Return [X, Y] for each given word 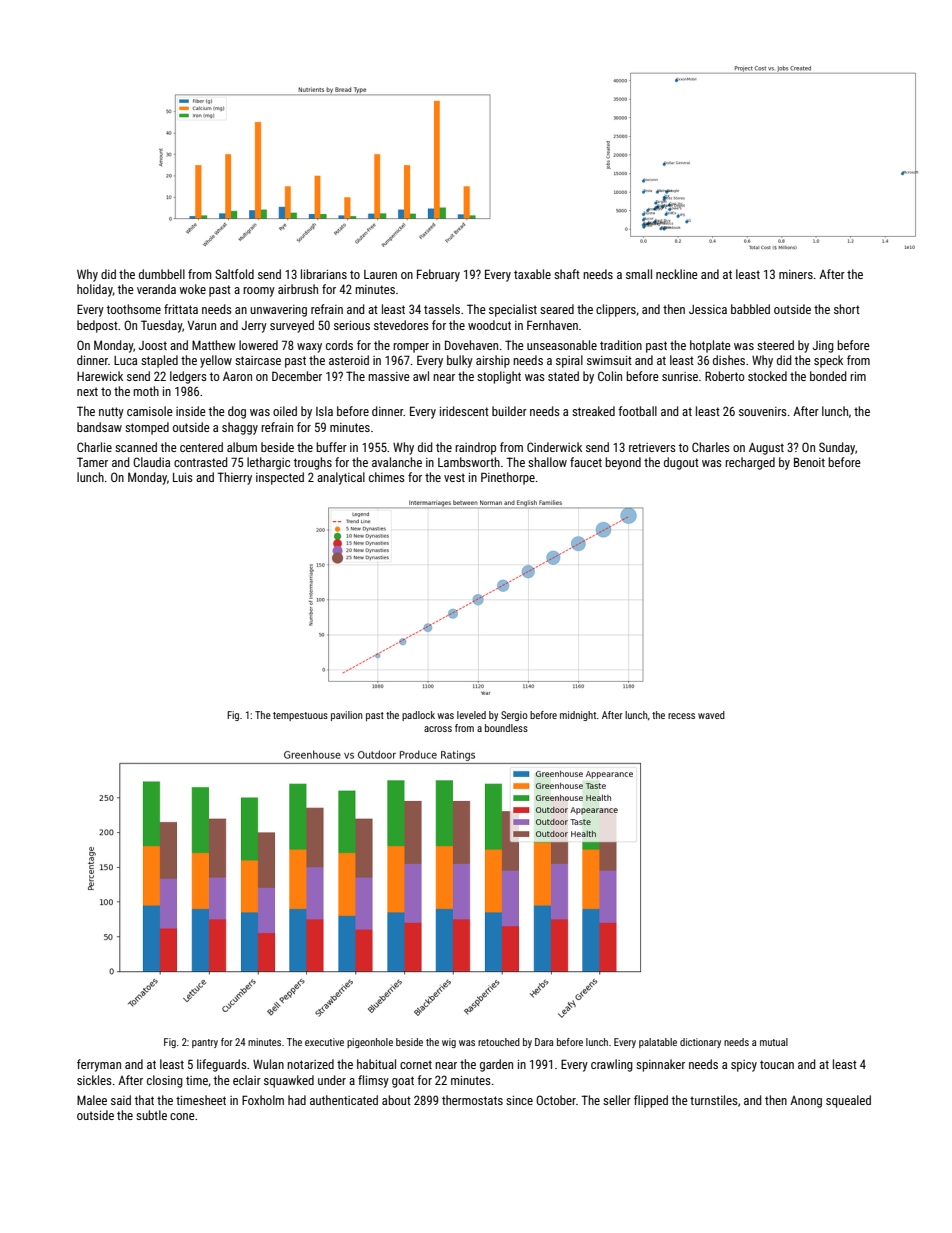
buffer [331, 447]
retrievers [652, 447]
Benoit [809, 462]
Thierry [234, 478]
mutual [774, 1042]
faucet [586, 462]
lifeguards [222, 1065]
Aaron [237, 376]
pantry [205, 1043]
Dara [544, 1042]
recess [681, 716]
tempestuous [300, 716]
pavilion [346, 716]
